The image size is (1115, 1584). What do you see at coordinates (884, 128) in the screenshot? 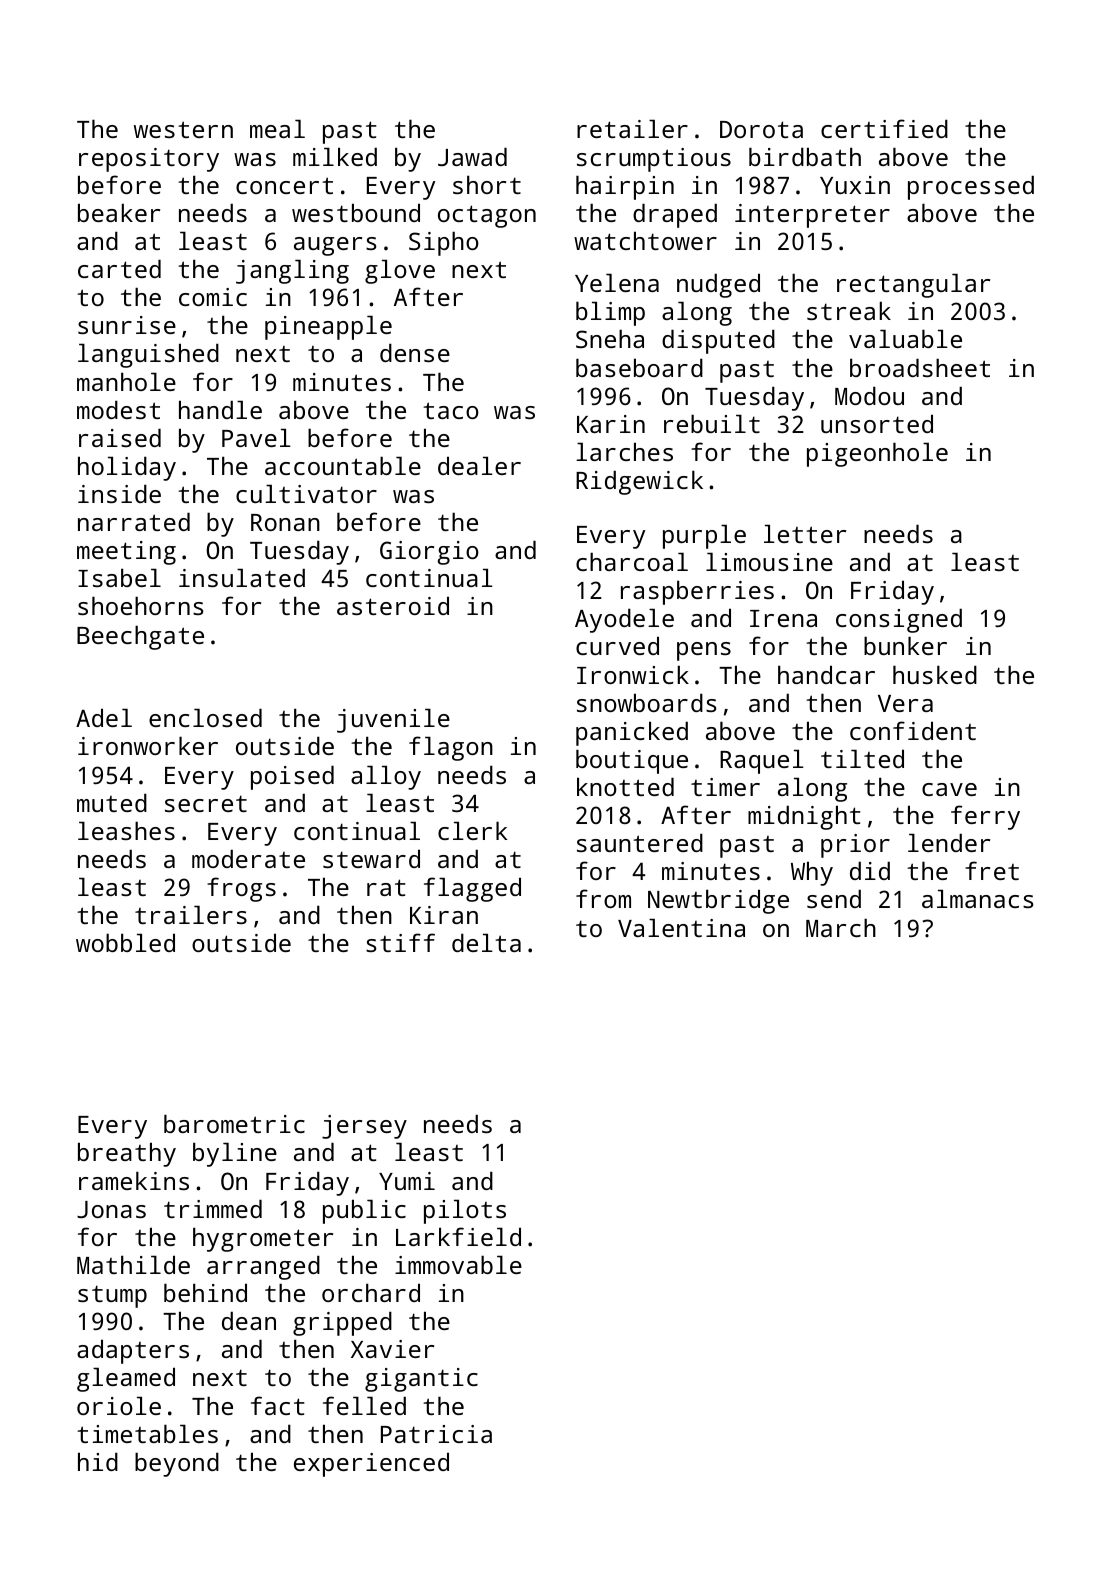
I see `certified` at bounding box center [884, 128].
